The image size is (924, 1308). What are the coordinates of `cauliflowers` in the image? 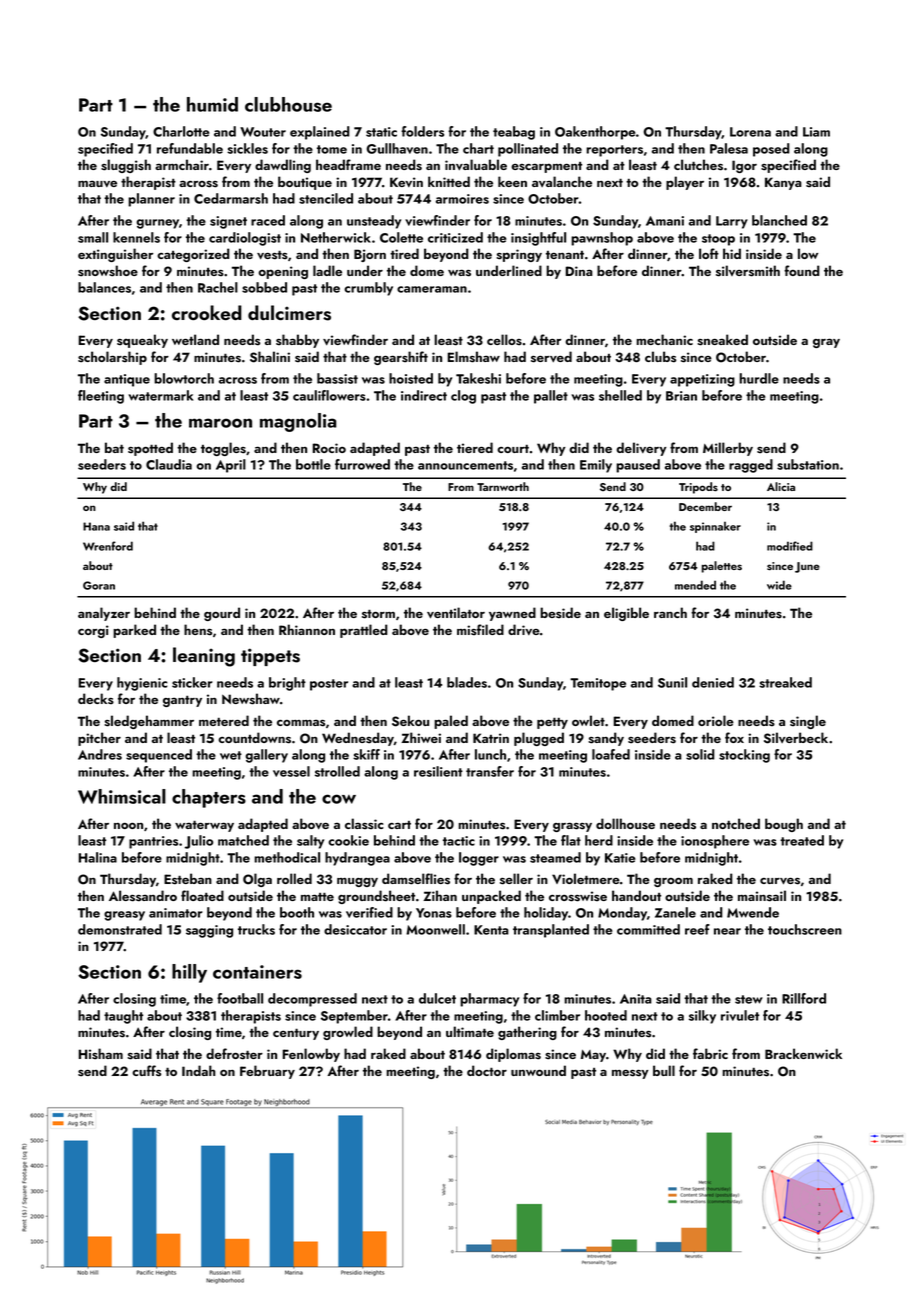 It's located at (329, 395).
